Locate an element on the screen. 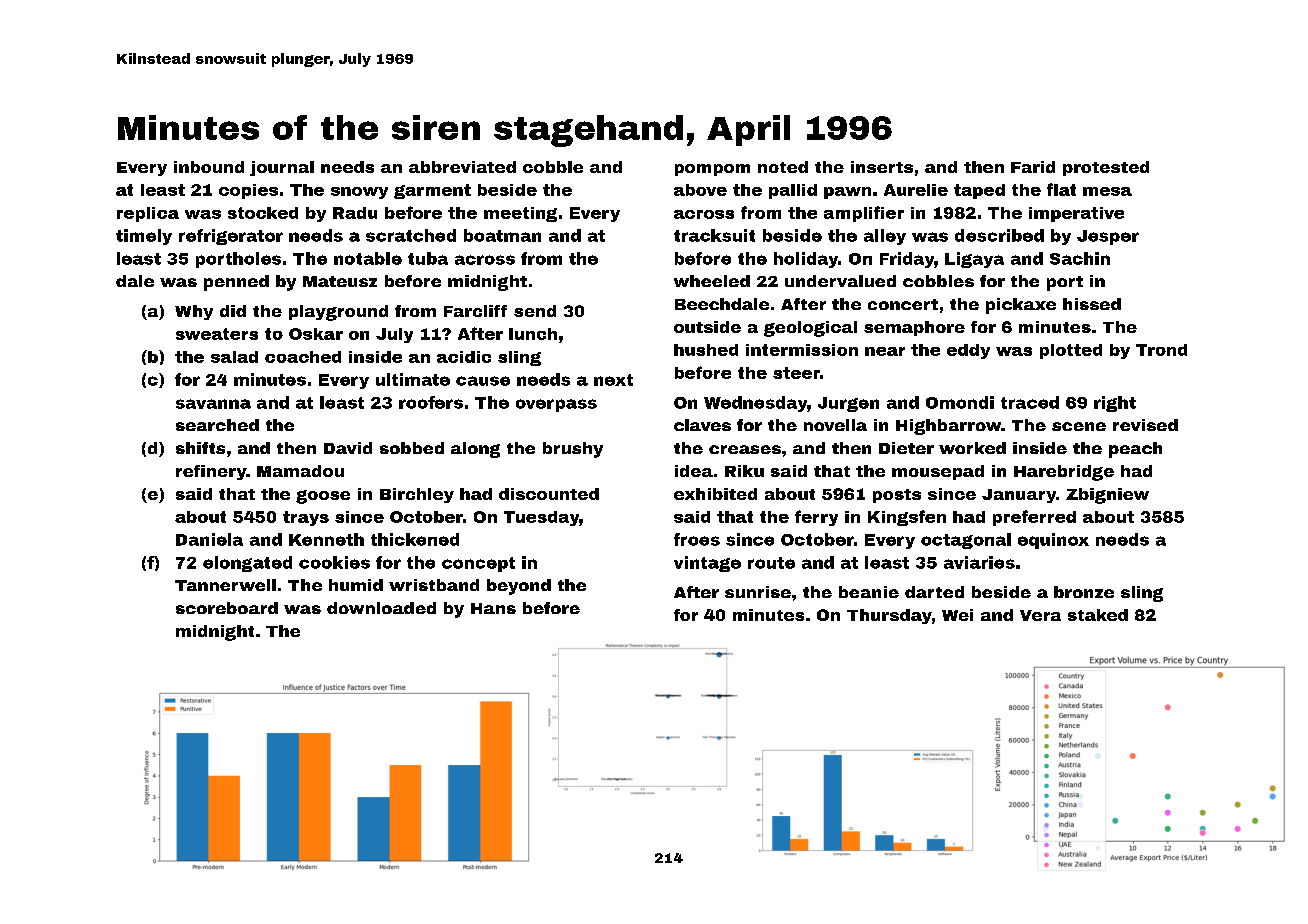 The width and height of the screenshot is (1308, 924). Oskar is located at coordinates (316, 334).
